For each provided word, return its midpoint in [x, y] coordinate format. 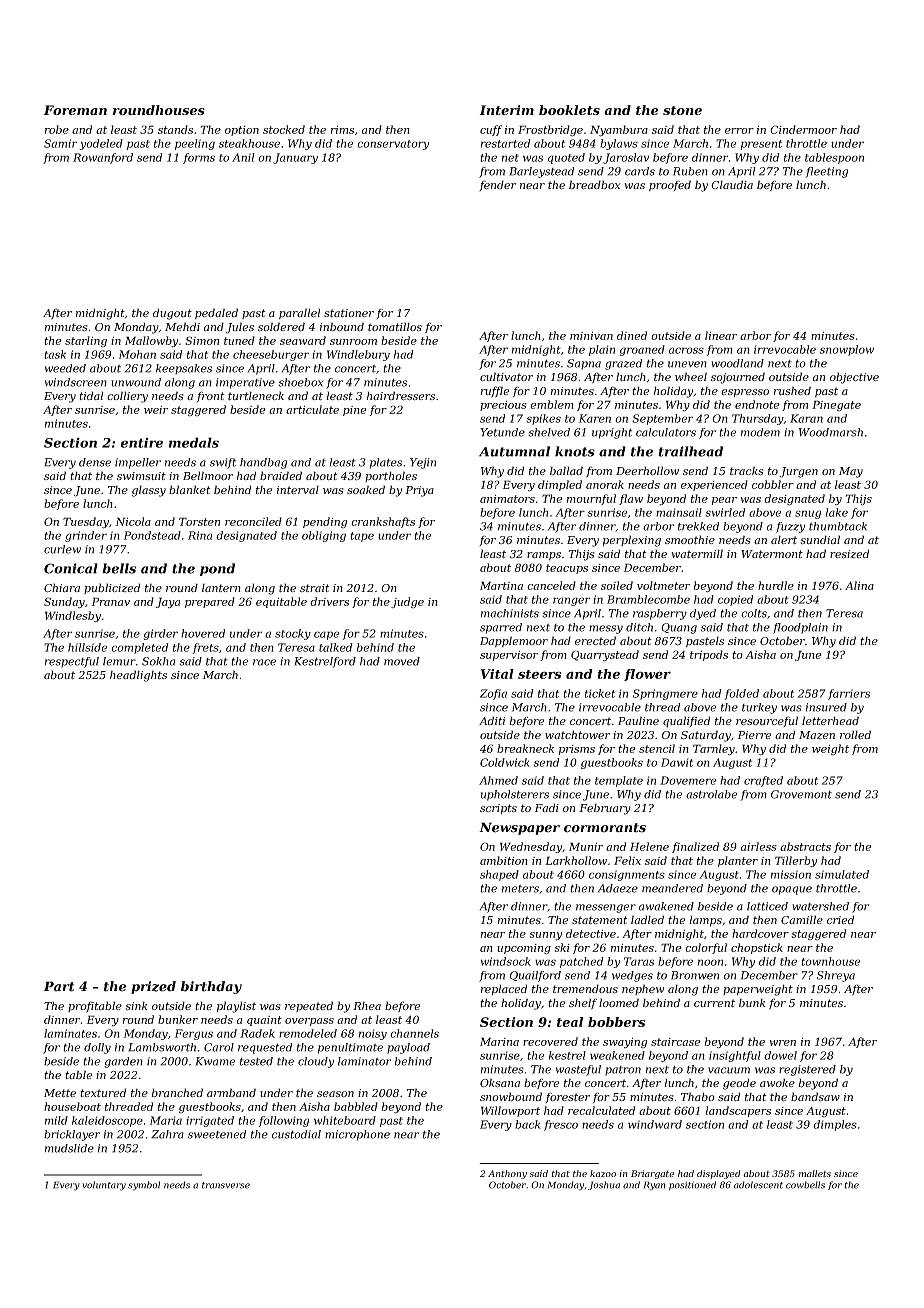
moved [402, 661]
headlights [138, 676]
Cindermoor [803, 129]
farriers [849, 694]
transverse [226, 1185]
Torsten [199, 521]
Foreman [75, 110]
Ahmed [498, 780]
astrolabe [711, 794]
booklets [569, 110]
